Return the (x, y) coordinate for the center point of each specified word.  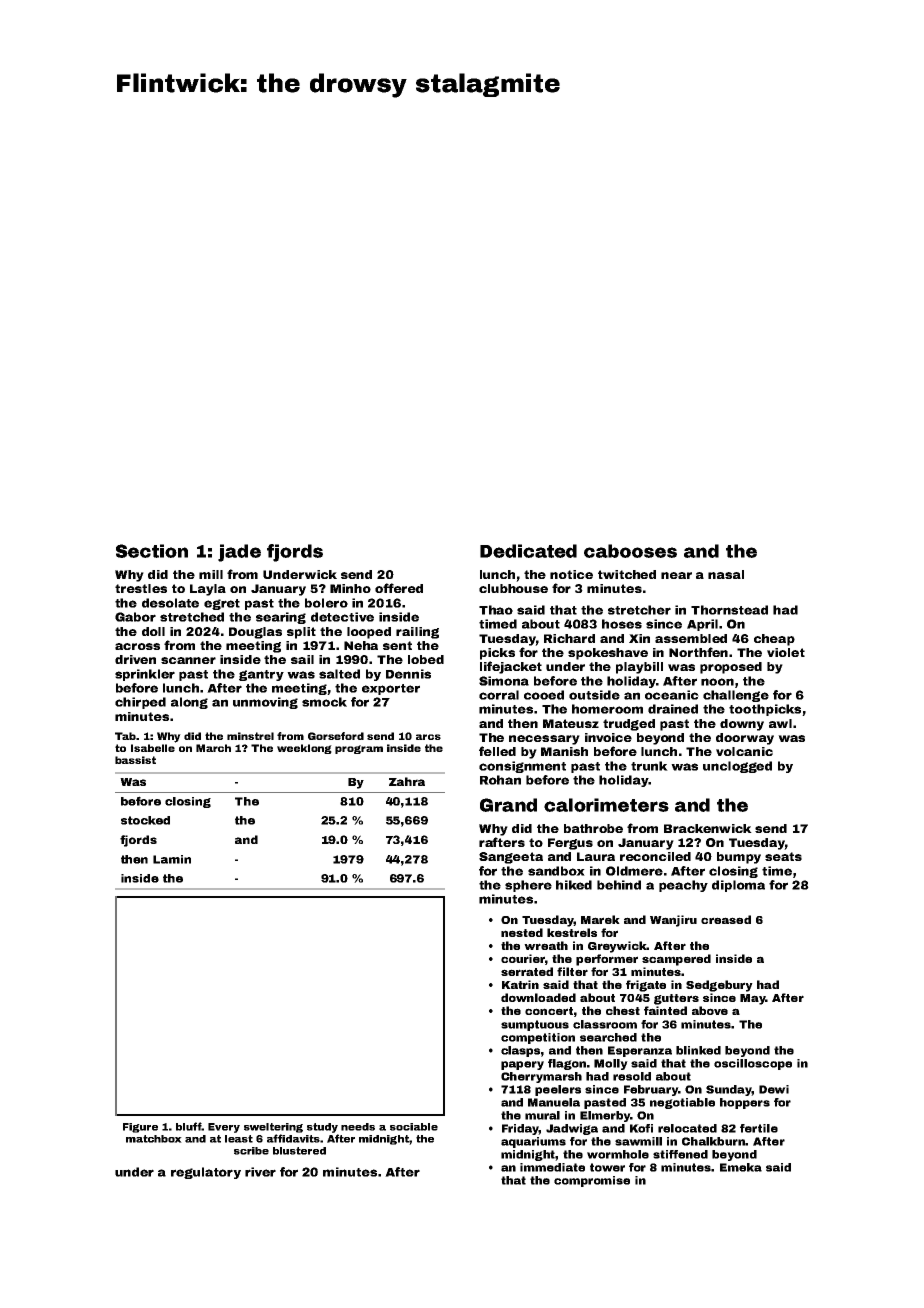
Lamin (172, 859)
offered (399, 588)
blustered (299, 1151)
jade (239, 553)
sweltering (273, 1128)
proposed (731, 668)
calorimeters (606, 805)
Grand (508, 805)
